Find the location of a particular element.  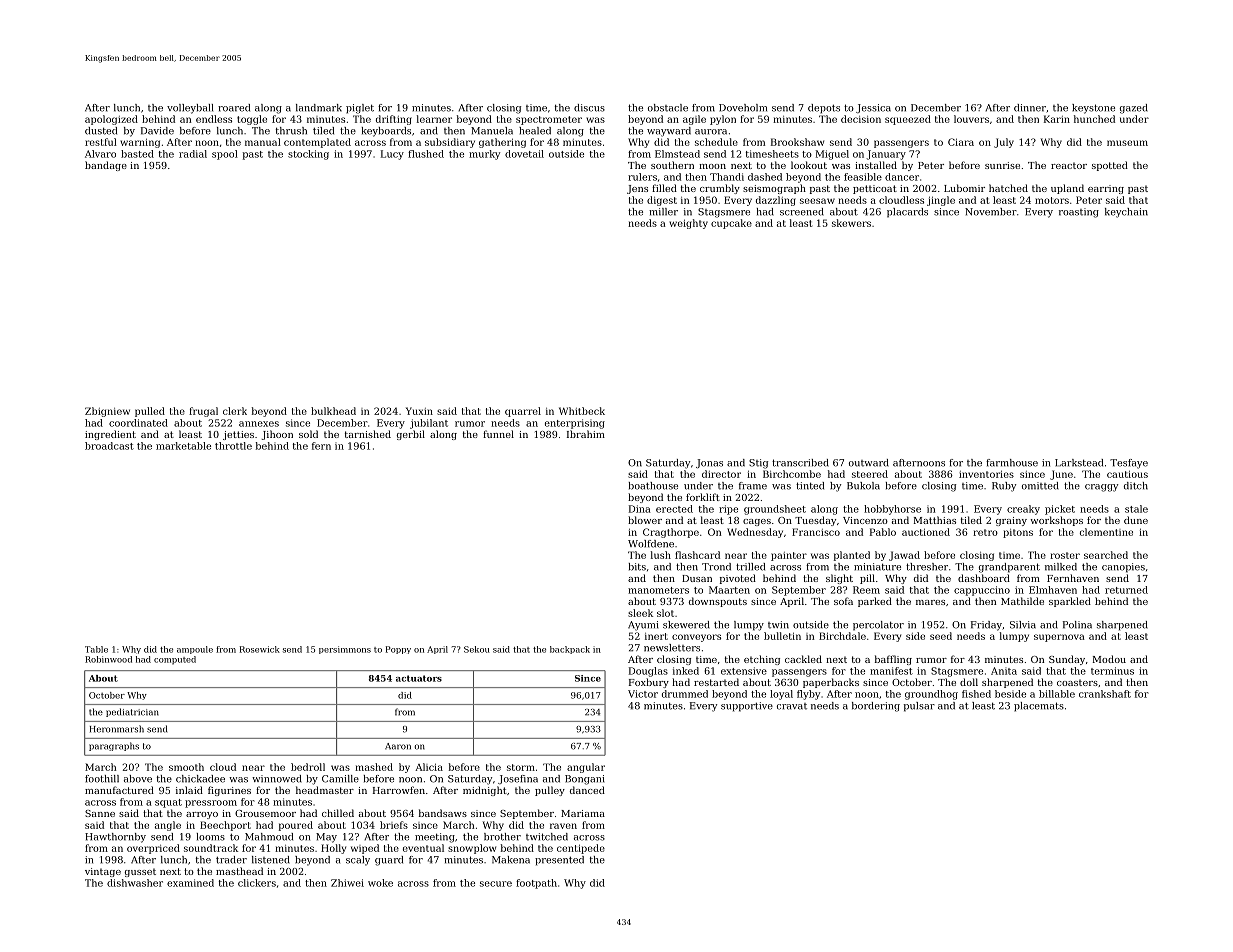

bulkhead is located at coordinates (333, 411).
